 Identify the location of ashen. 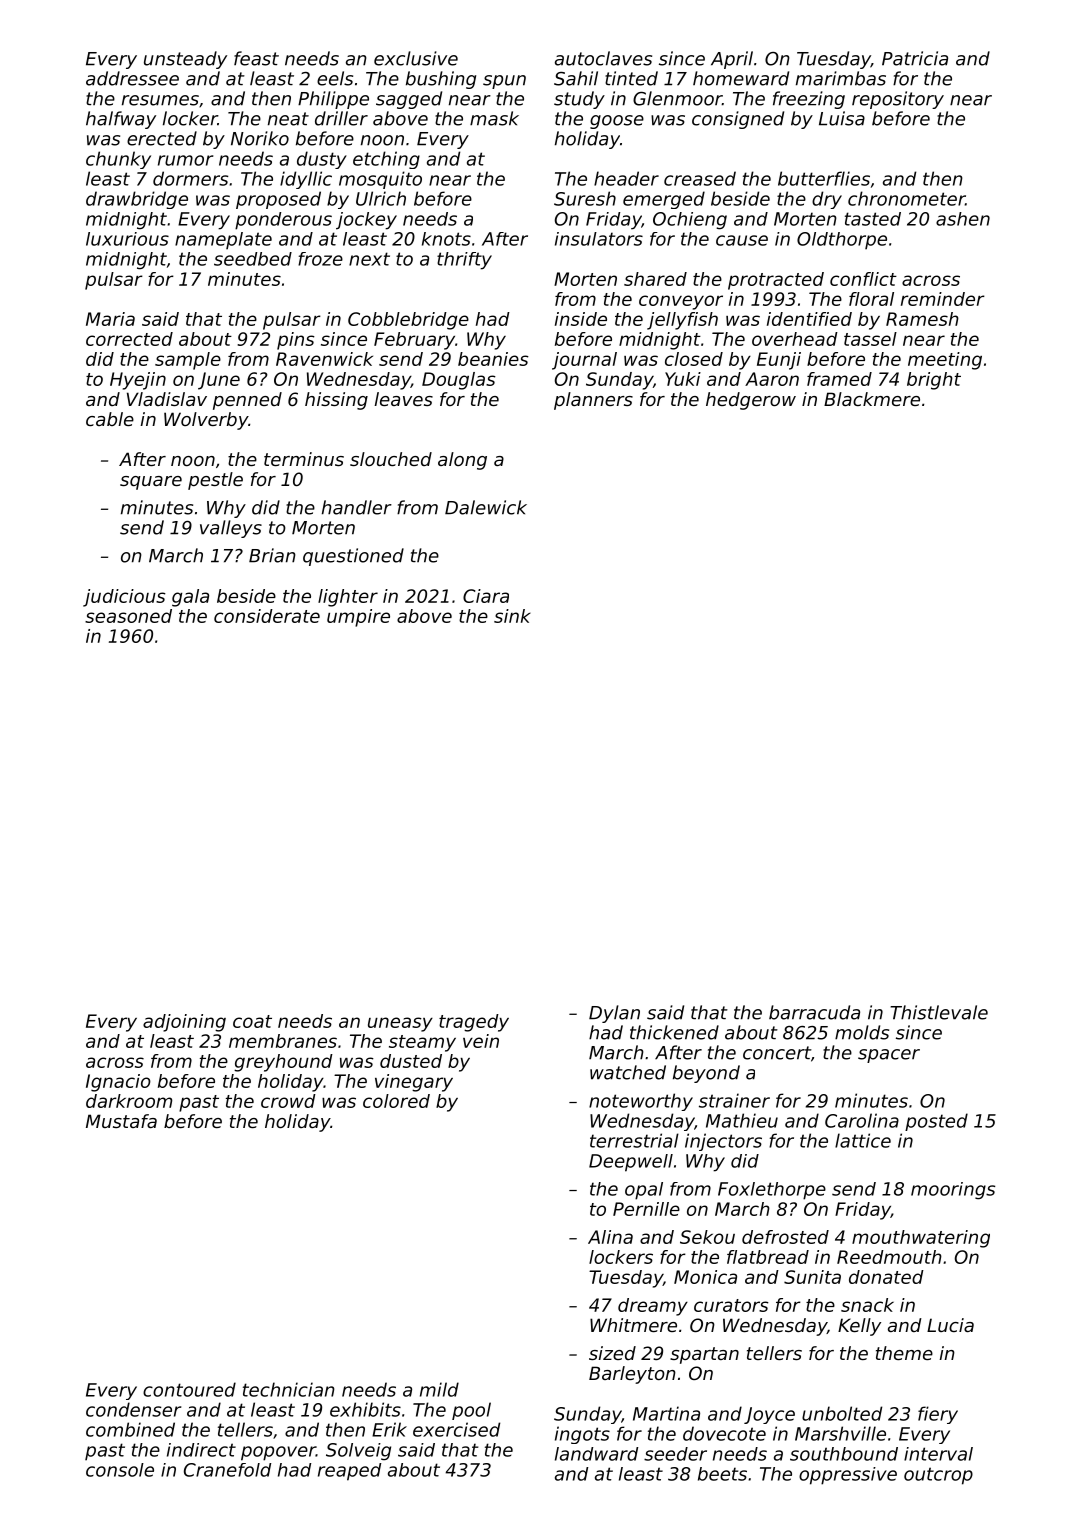
(963, 219).
